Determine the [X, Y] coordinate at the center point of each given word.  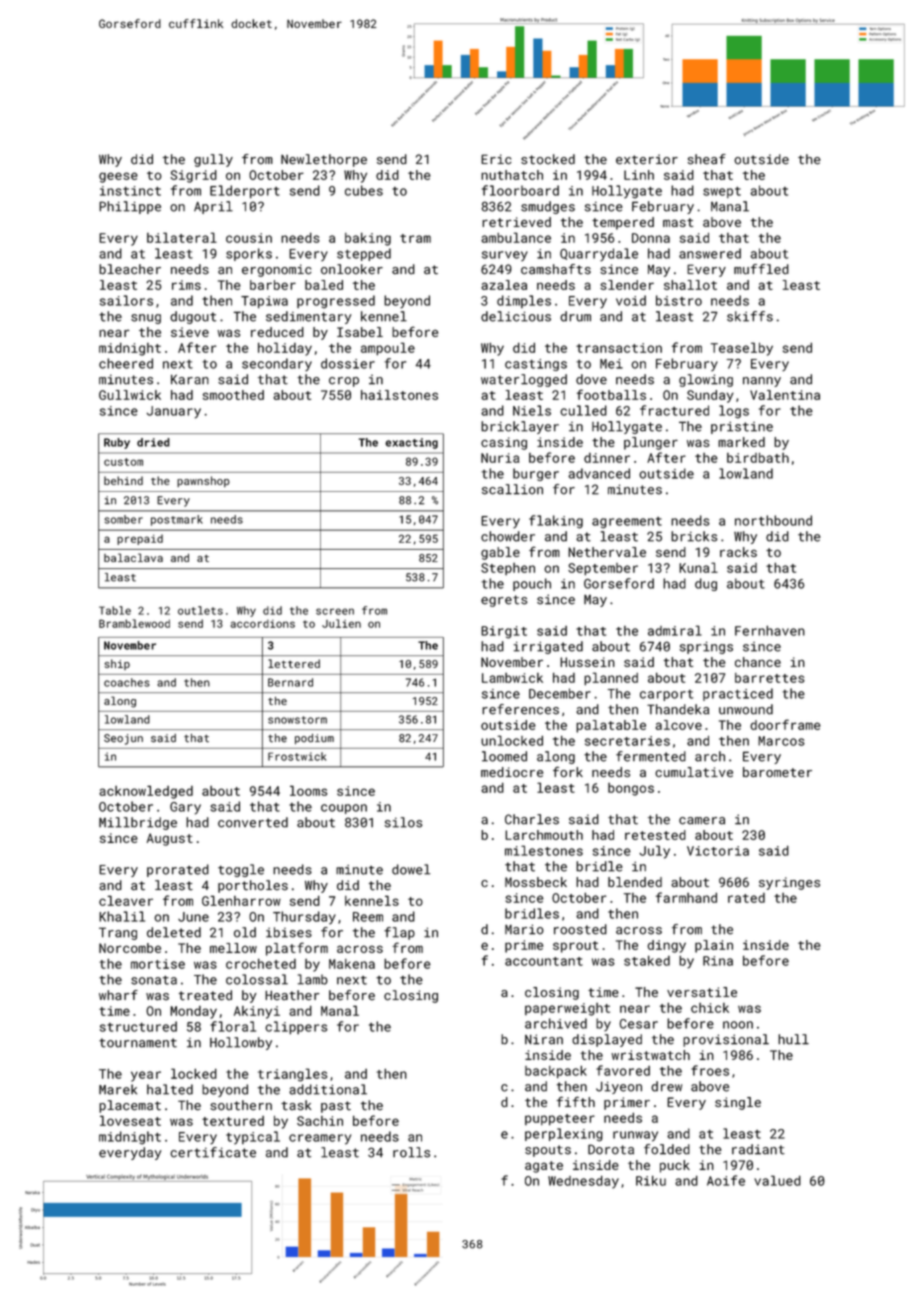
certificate [213, 1152]
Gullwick [130, 395]
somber [123, 519]
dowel [411, 869]
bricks [694, 536]
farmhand [686, 897]
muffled [761, 269]
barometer [777, 772]
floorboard [520, 190]
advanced [599, 473]
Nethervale [607, 552]
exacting [411, 443]
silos [403, 822]
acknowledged [146, 792]
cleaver [126, 900]
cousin [249, 238]
